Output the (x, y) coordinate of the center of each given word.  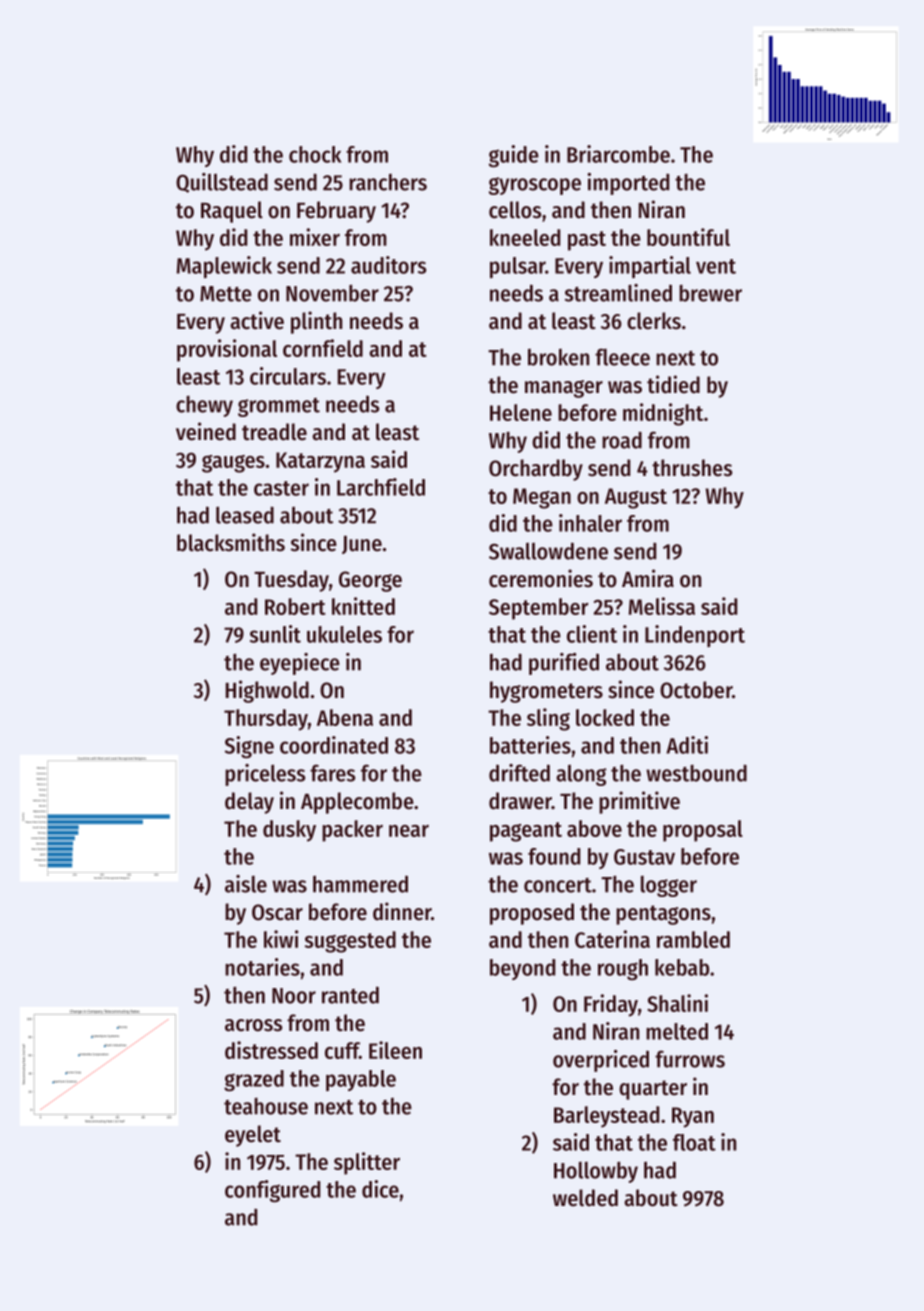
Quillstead (222, 183)
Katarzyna (320, 462)
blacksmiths (231, 542)
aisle (246, 884)
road (622, 440)
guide (514, 156)
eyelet (253, 1136)
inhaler (590, 523)
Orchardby (536, 470)
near (409, 831)
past (587, 241)
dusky (289, 831)
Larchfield (381, 487)
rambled (693, 939)
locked (605, 717)
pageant (526, 832)
